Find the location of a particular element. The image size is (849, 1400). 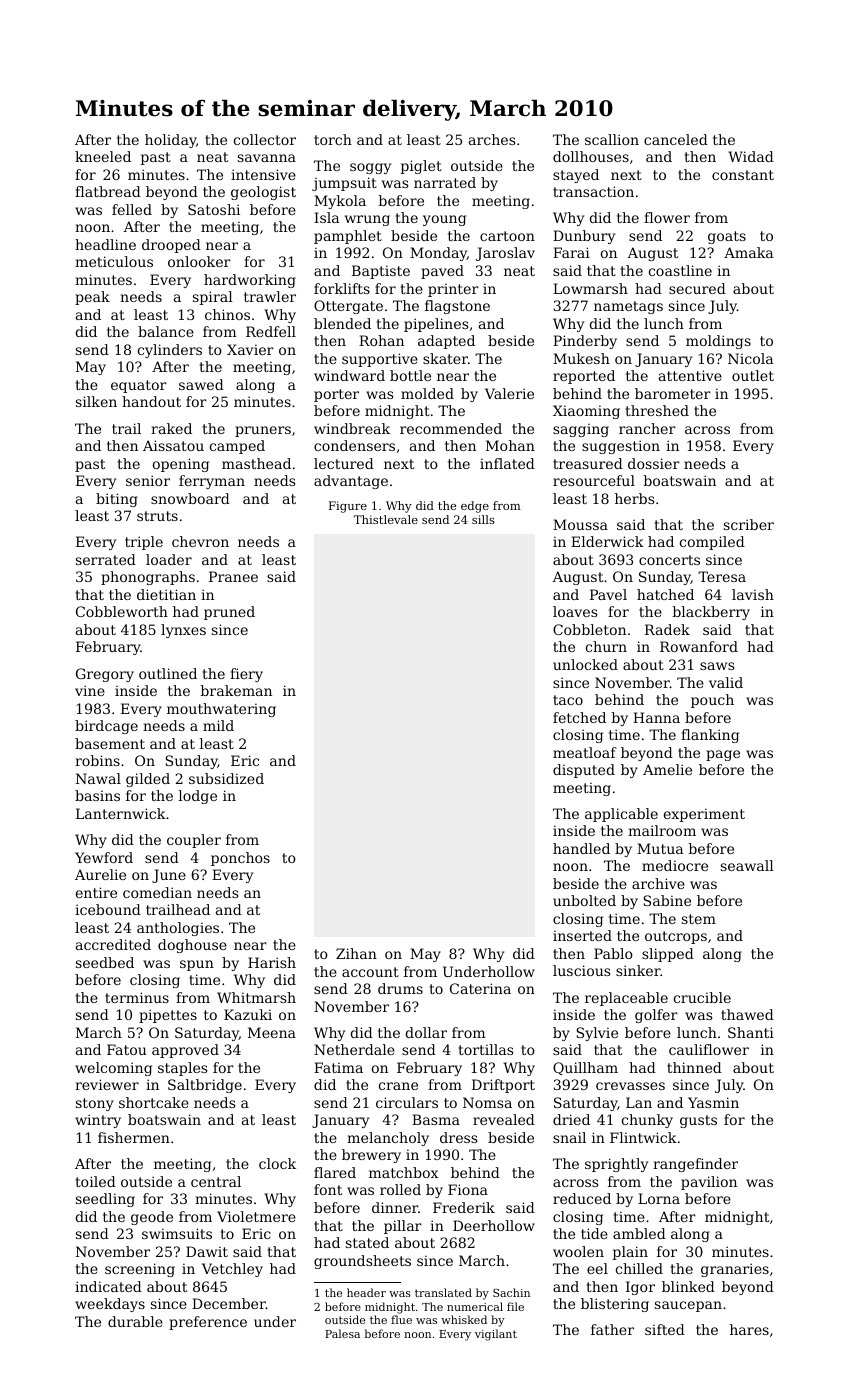

unbolted is located at coordinates (584, 900).
